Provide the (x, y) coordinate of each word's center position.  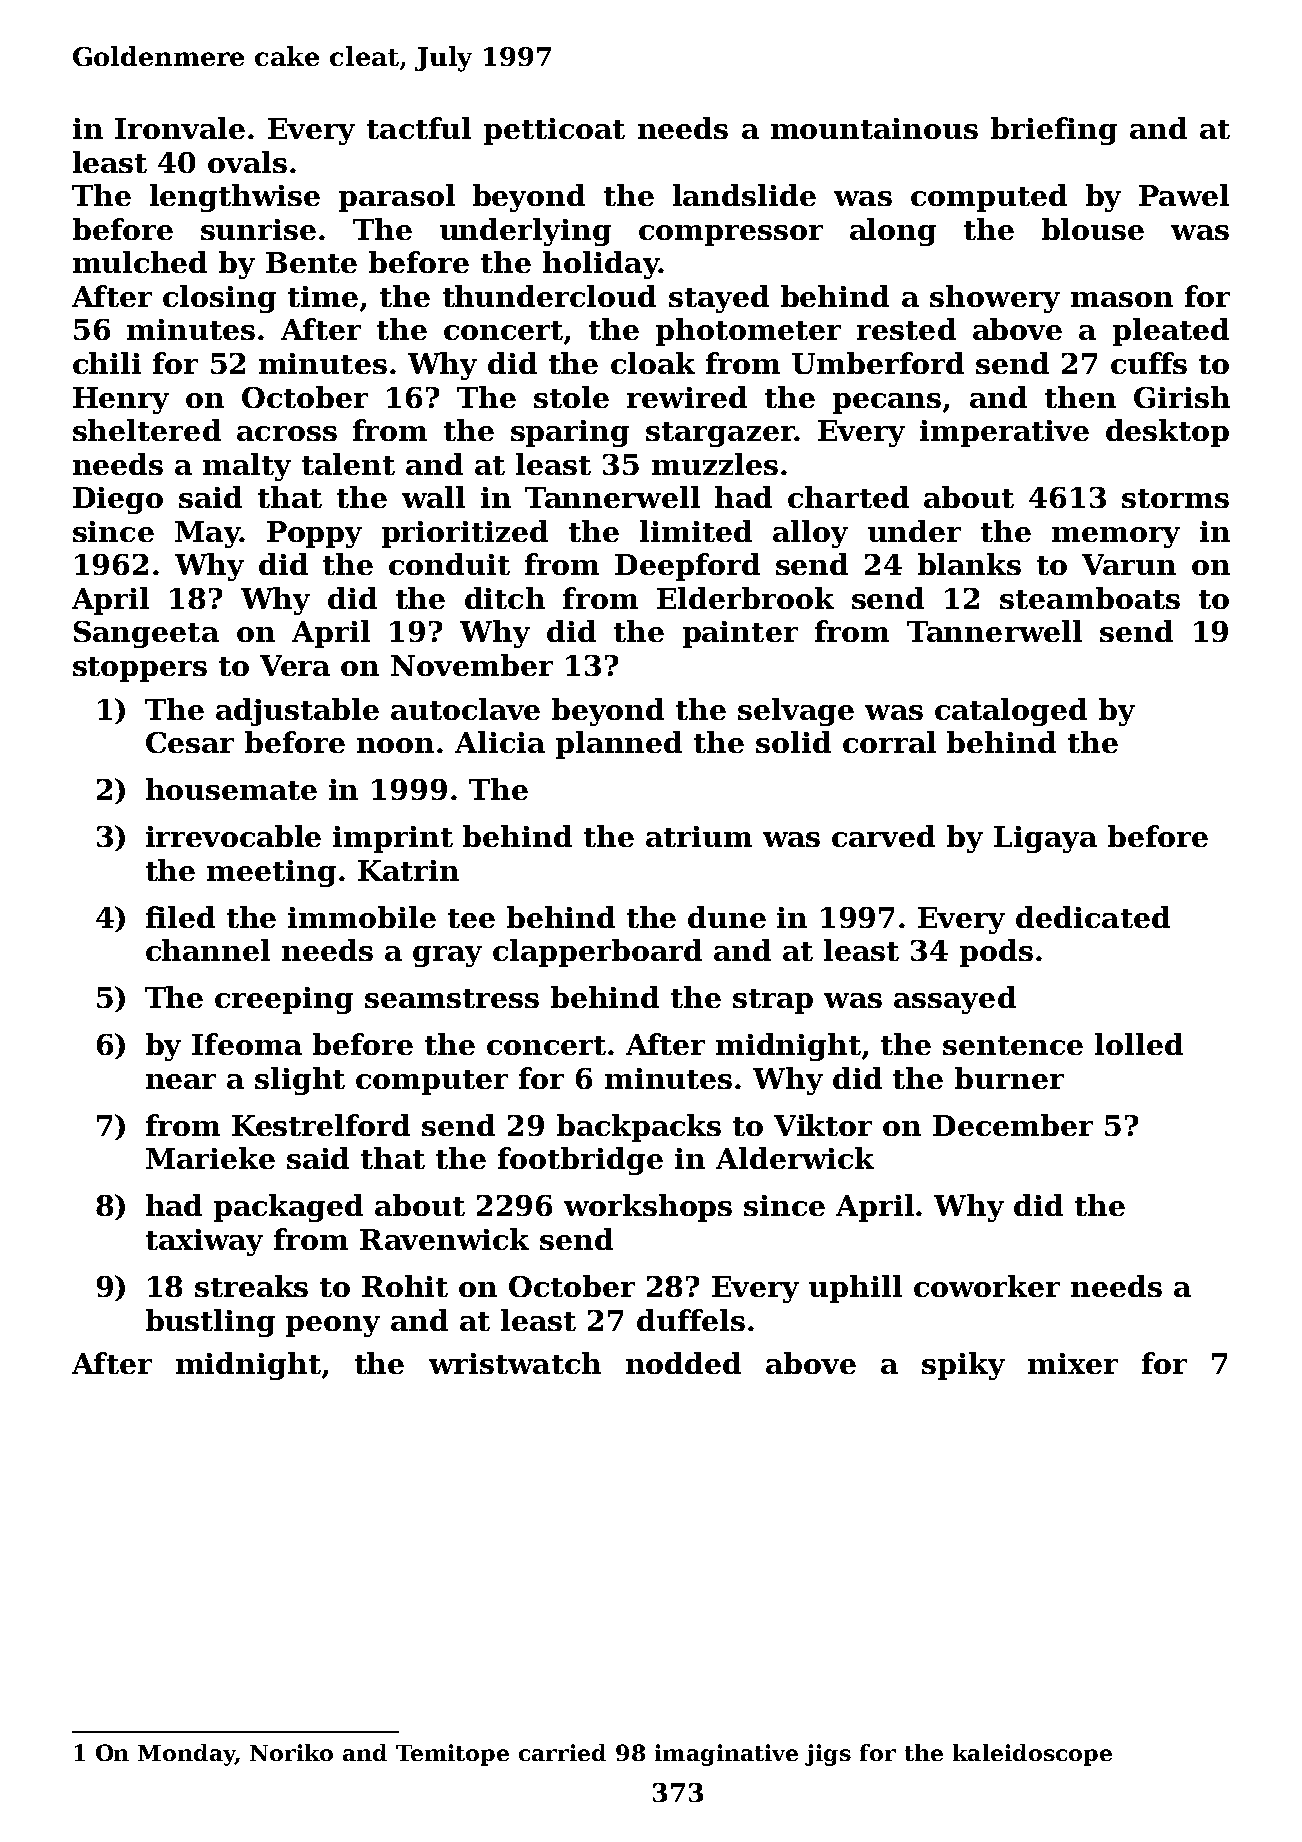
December (1013, 1125)
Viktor (823, 1125)
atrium (699, 836)
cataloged (1011, 712)
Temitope (452, 1755)
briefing (1054, 131)
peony (333, 1326)
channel (208, 950)
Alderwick (795, 1158)
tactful (419, 128)
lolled (1139, 1044)
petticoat (554, 131)
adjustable (297, 712)
